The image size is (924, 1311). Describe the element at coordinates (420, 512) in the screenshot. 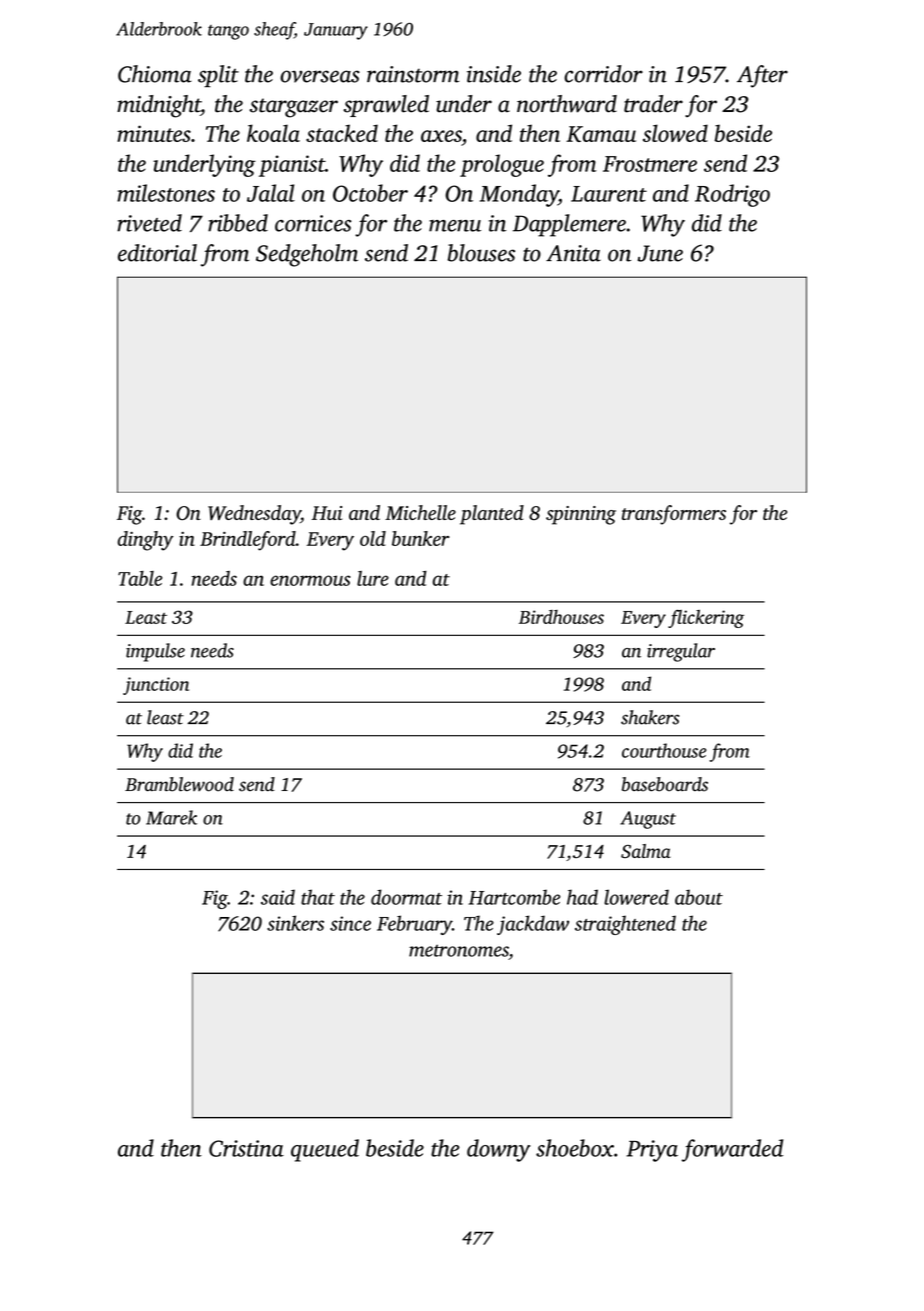

I see `Michelle` at that location.
